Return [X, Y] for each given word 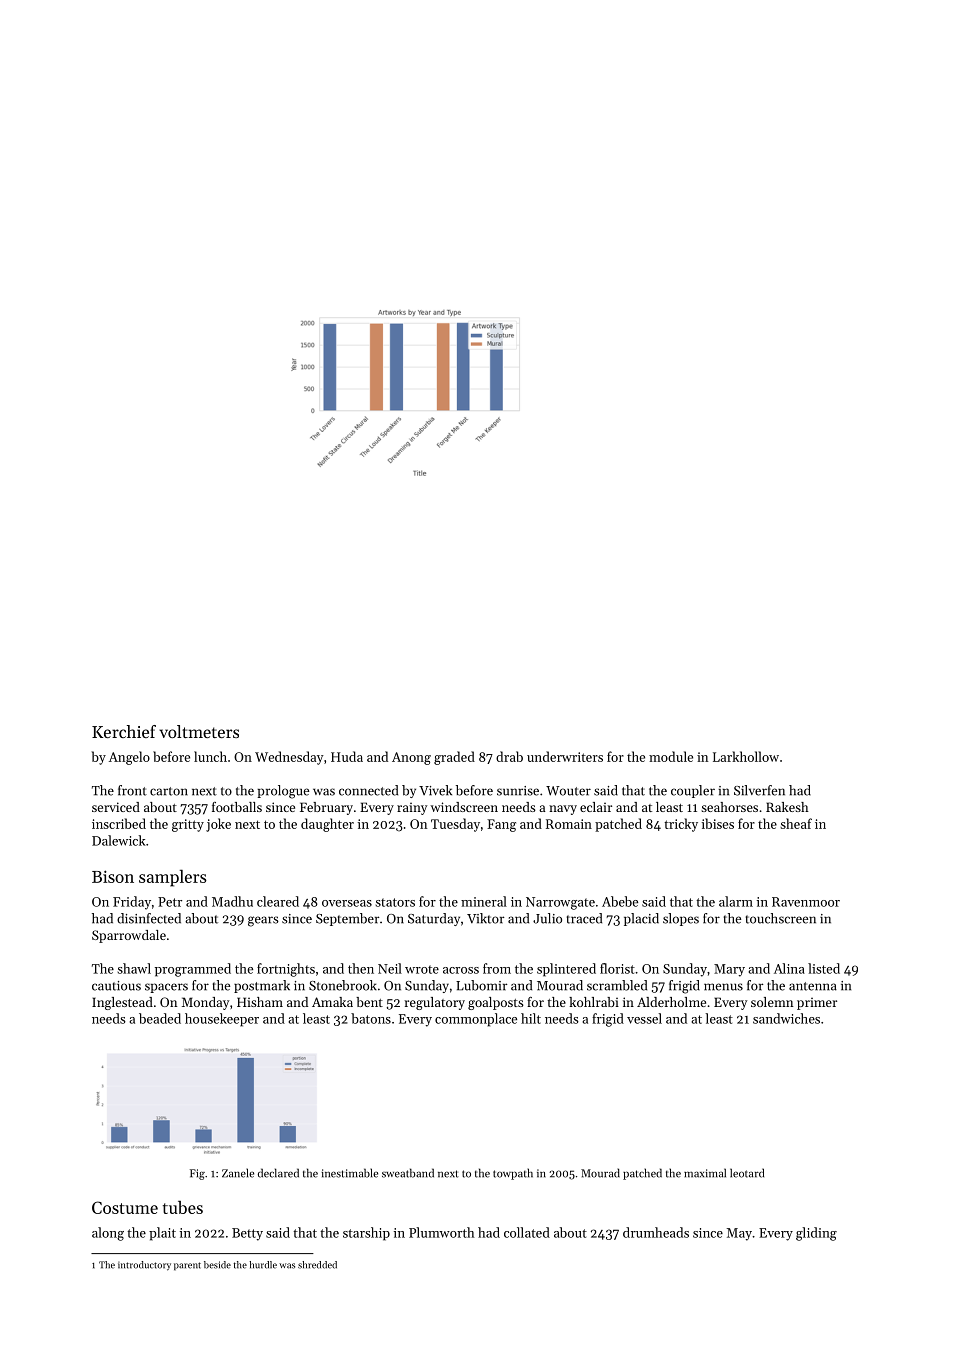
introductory [144, 1266]
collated [527, 1232]
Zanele [238, 1173]
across [461, 970]
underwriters [565, 756]
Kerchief [124, 731]
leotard [747, 1173]
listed [824, 968]
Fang [501, 825]
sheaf [796, 823]
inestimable [349, 1173]
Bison [113, 876]
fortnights [286, 970]
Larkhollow [746, 756]
